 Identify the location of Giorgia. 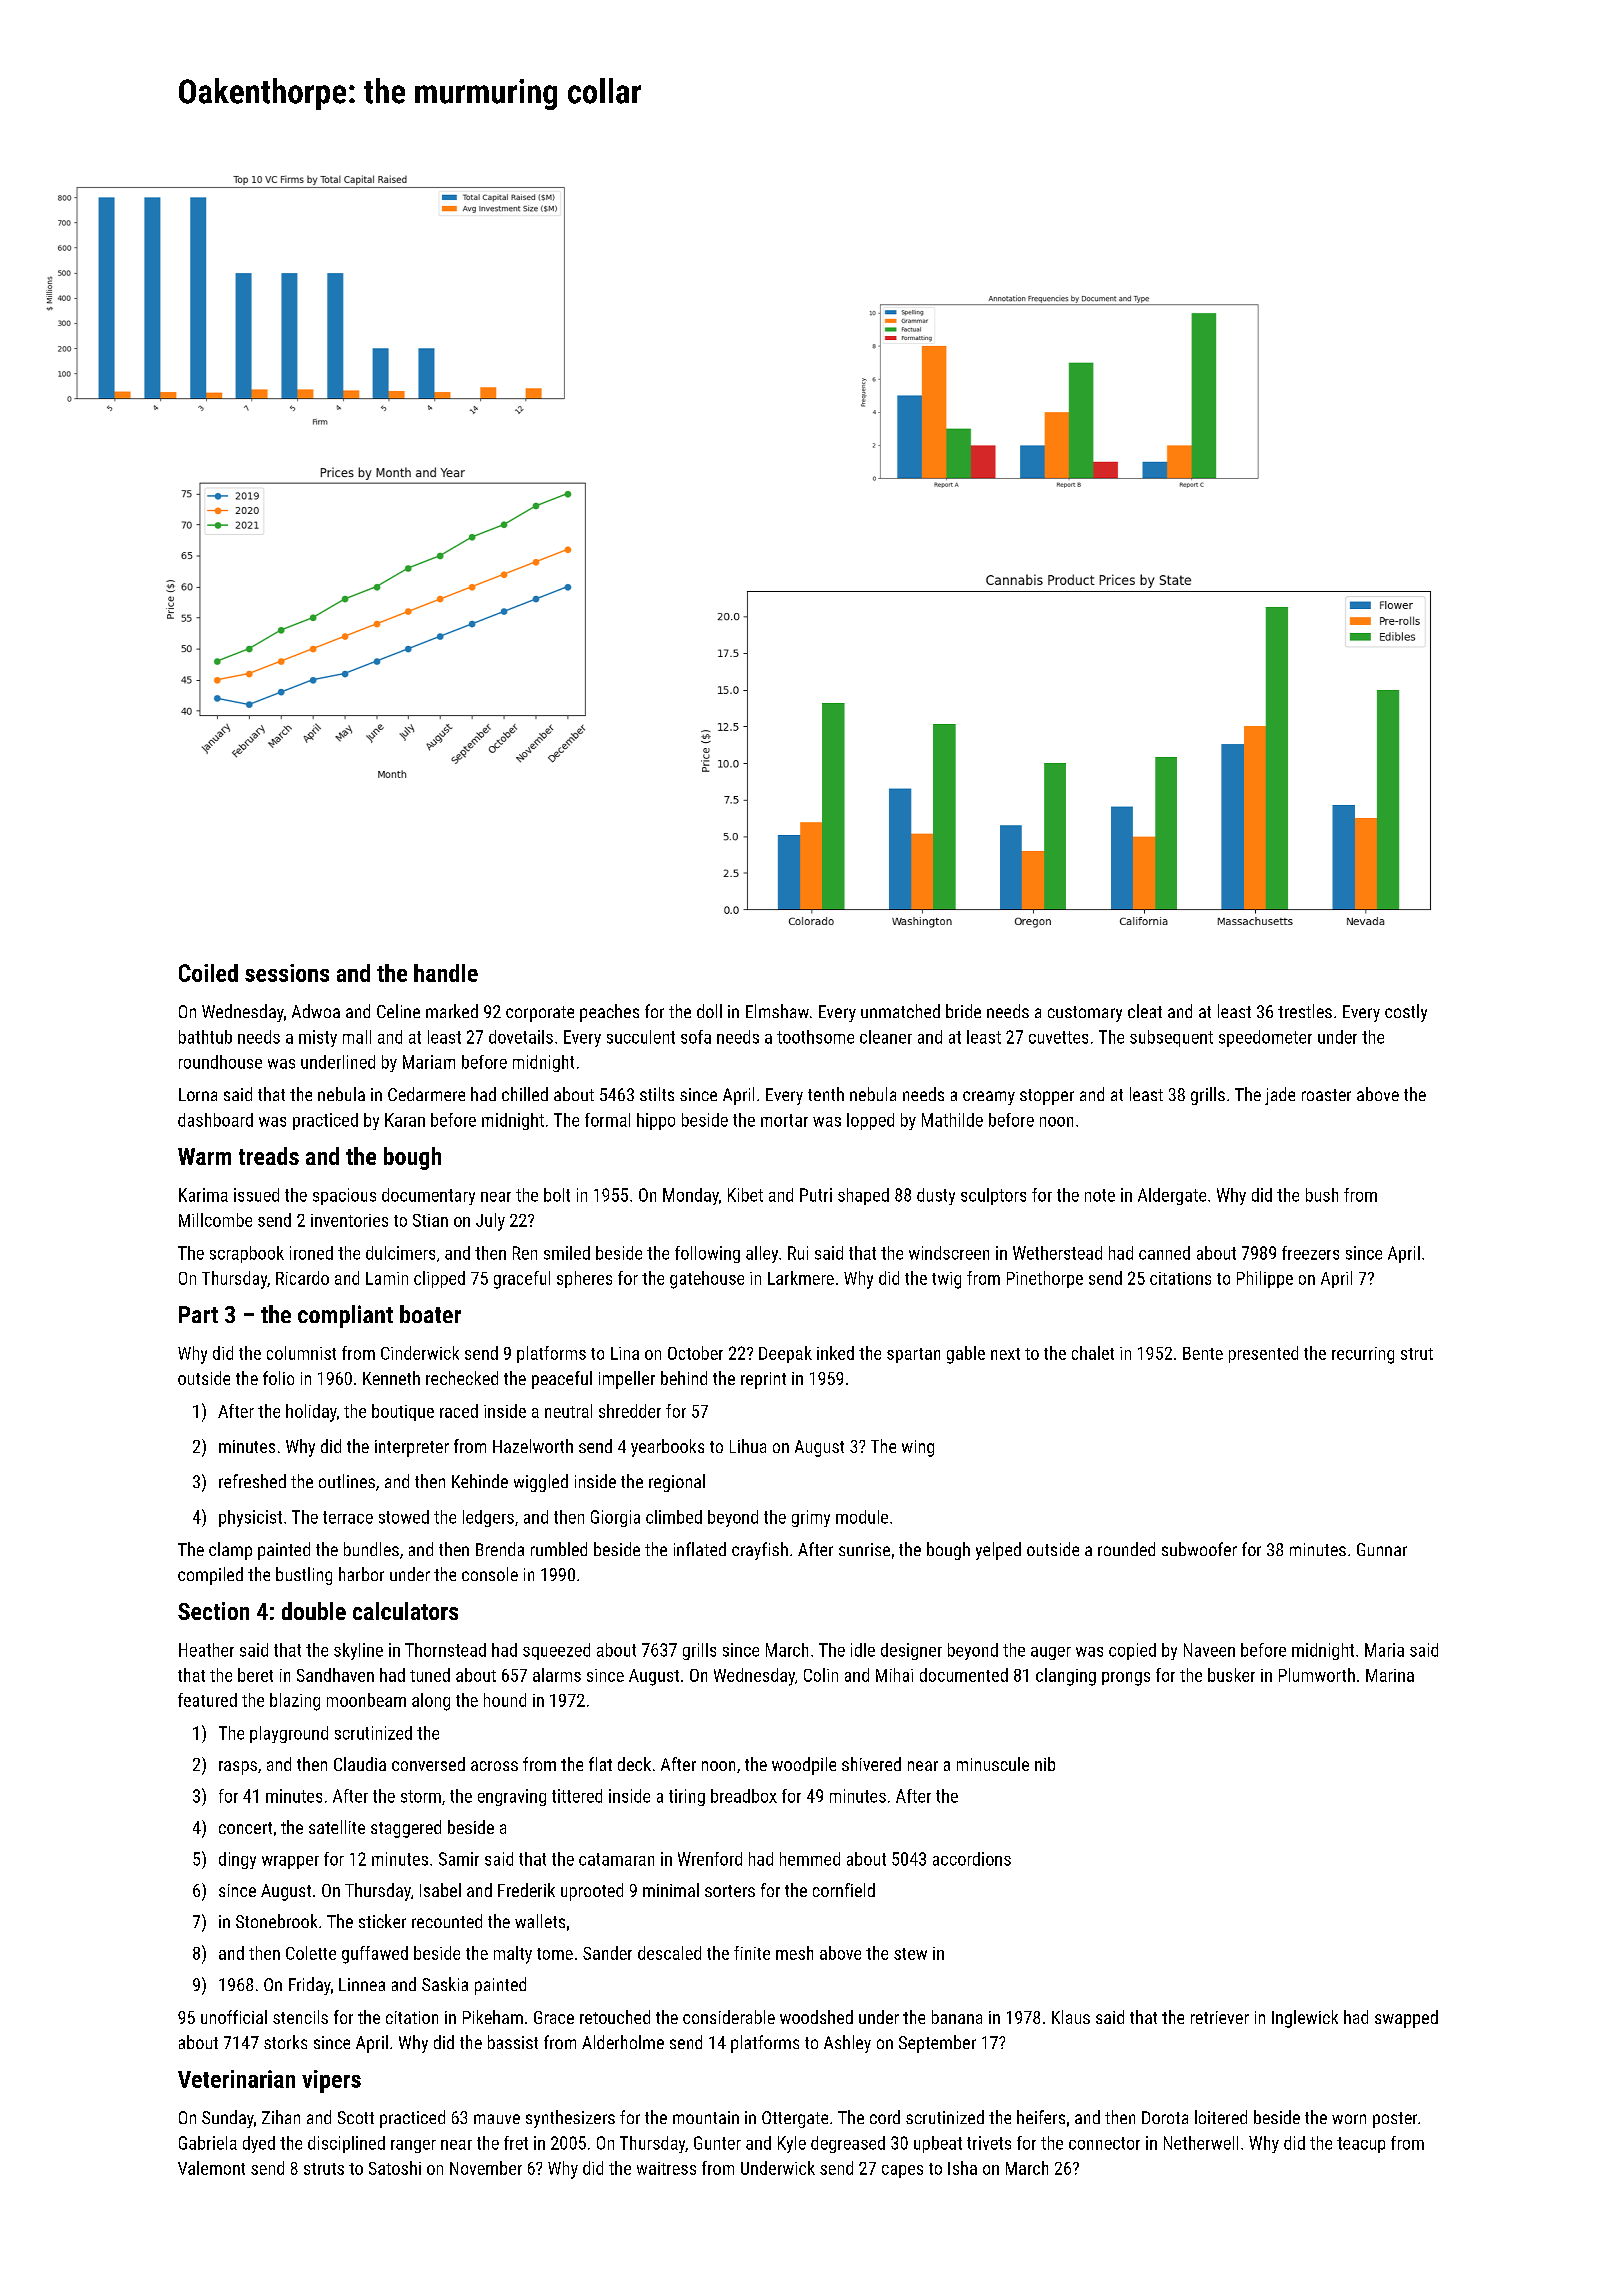
(615, 1518).
